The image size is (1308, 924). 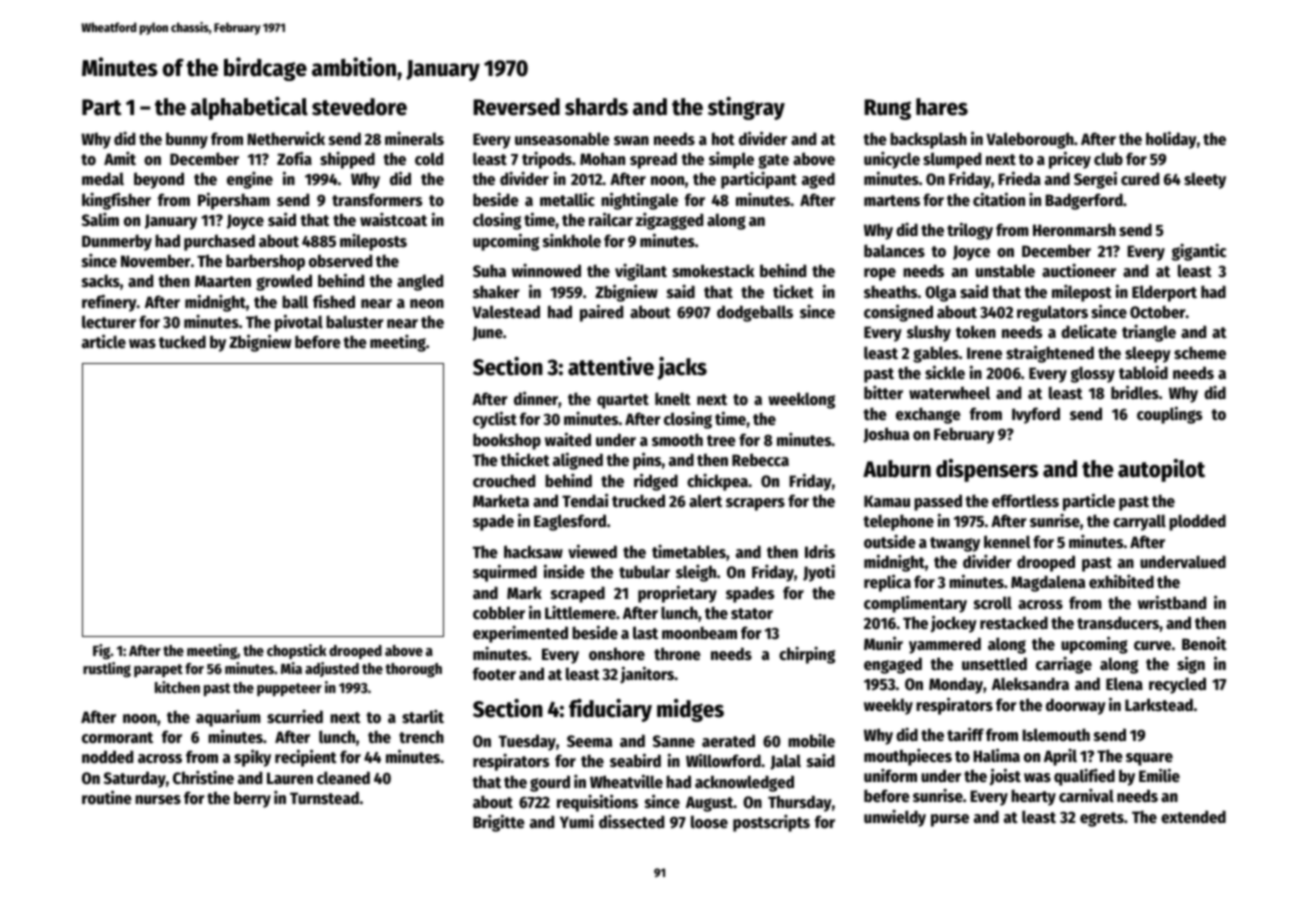 I want to click on effortless, so click(x=1025, y=501).
